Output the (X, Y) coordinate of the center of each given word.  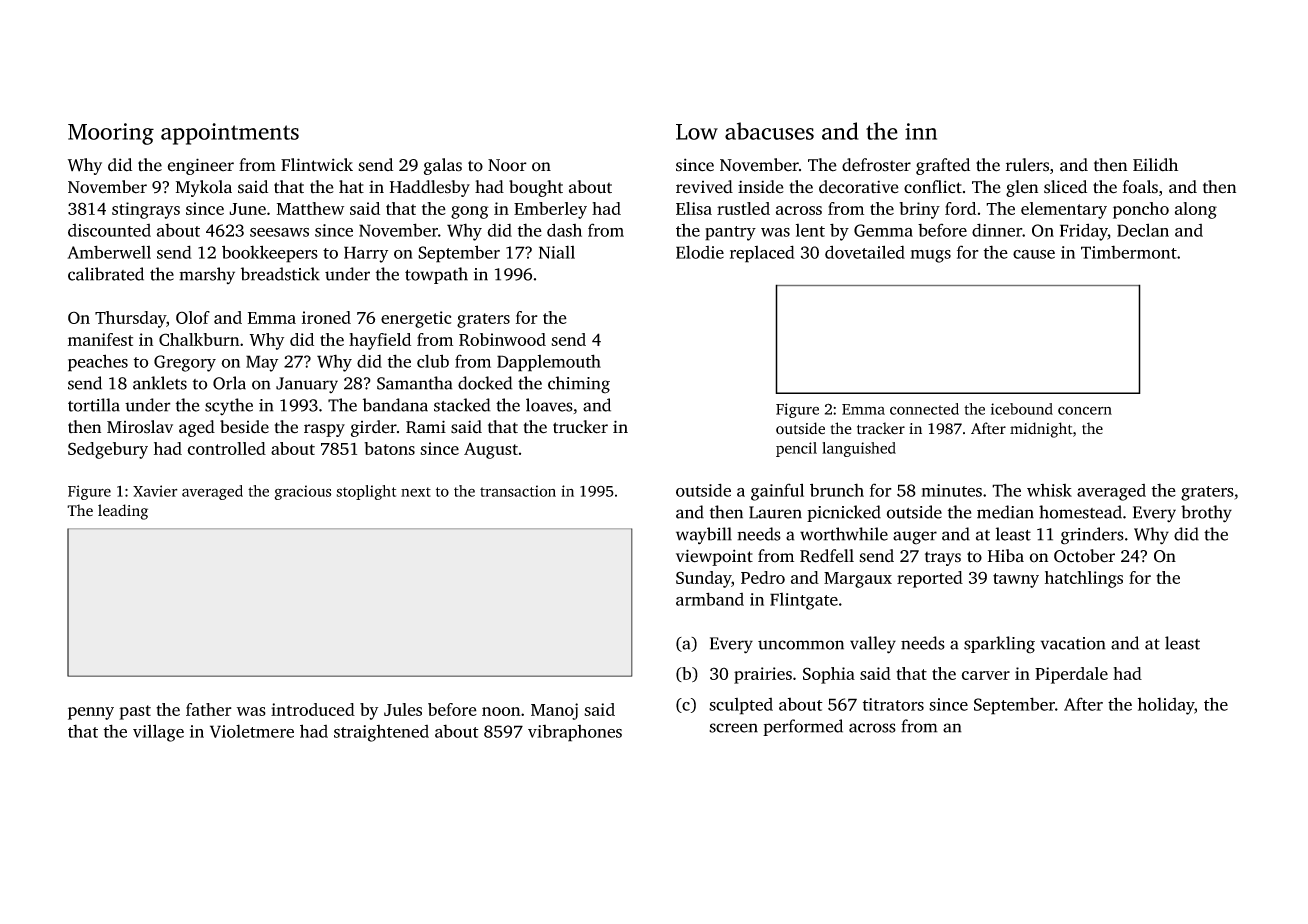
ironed (326, 317)
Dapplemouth (549, 363)
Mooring (111, 134)
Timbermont (1129, 252)
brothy (1206, 514)
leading (123, 512)
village (158, 733)
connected (924, 409)
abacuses (769, 131)
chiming (579, 385)
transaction (518, 491)
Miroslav (140, 427)
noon (501, 711)
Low (697, 132)
